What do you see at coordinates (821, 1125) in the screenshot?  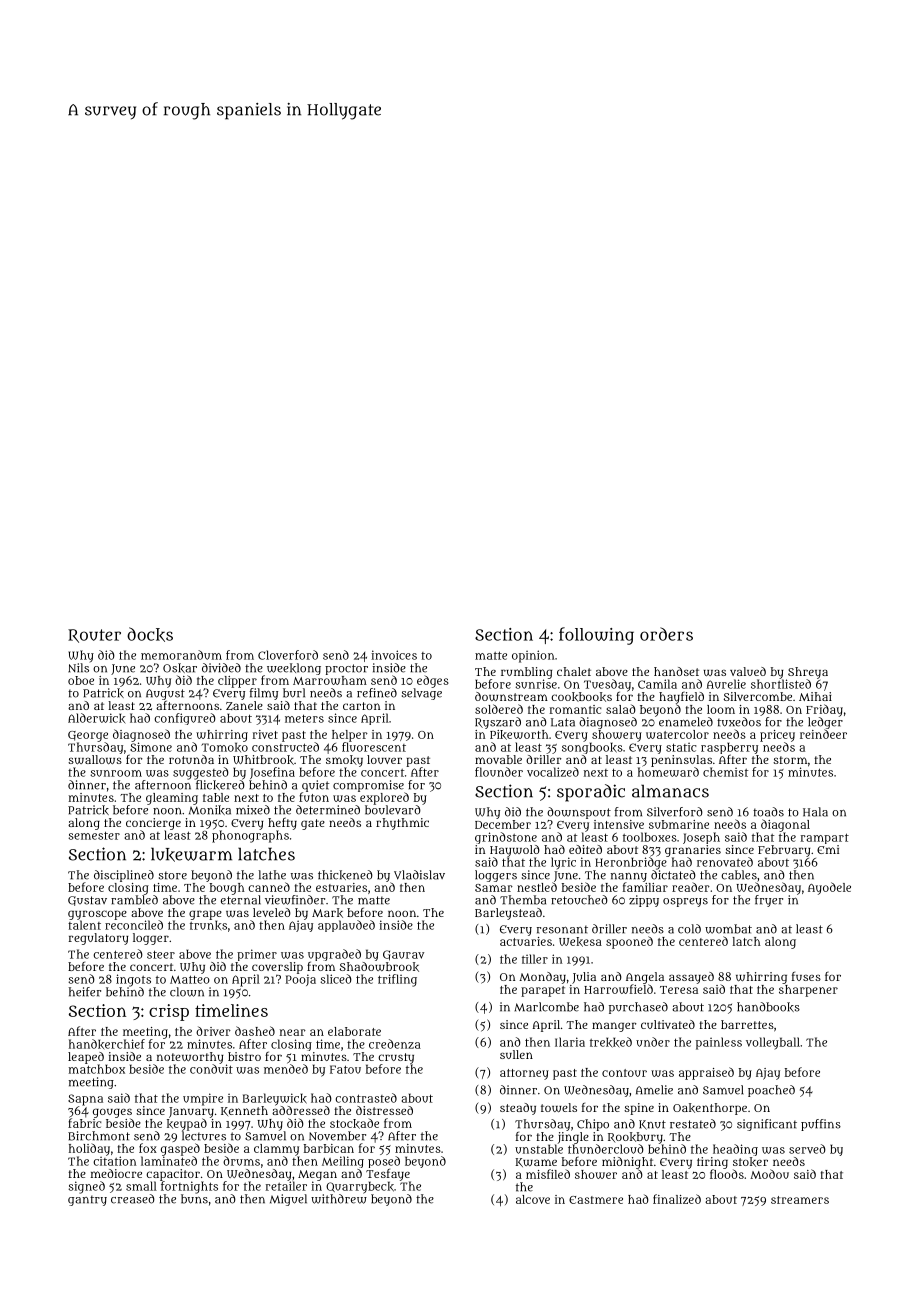 I see `puffins` at bounding box center [821, 1125].
